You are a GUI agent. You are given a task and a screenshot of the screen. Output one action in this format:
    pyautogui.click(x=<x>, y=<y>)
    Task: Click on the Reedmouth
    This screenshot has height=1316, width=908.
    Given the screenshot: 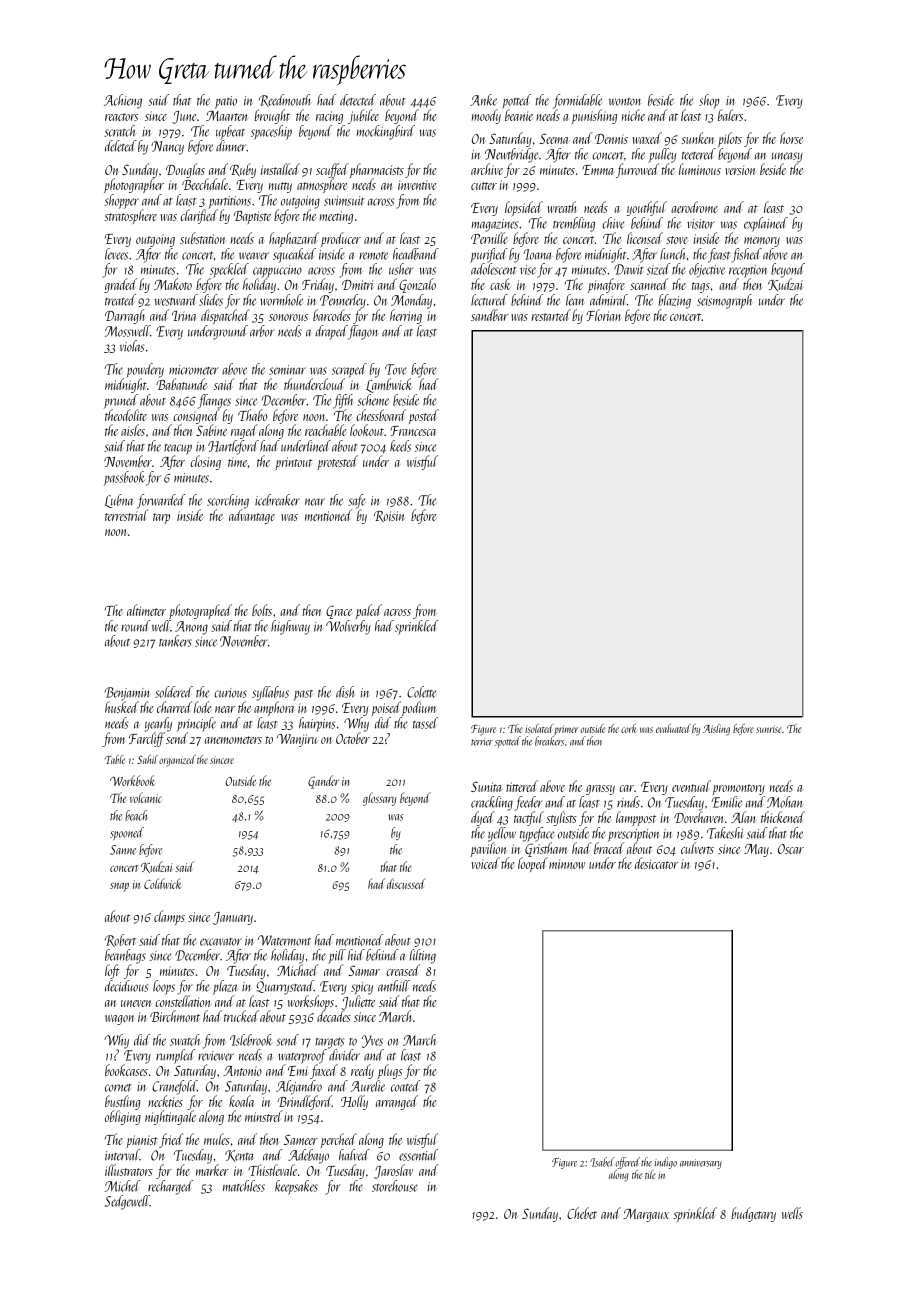 What is the action you would take?
    pyautogui.click(x=285, y=100)
